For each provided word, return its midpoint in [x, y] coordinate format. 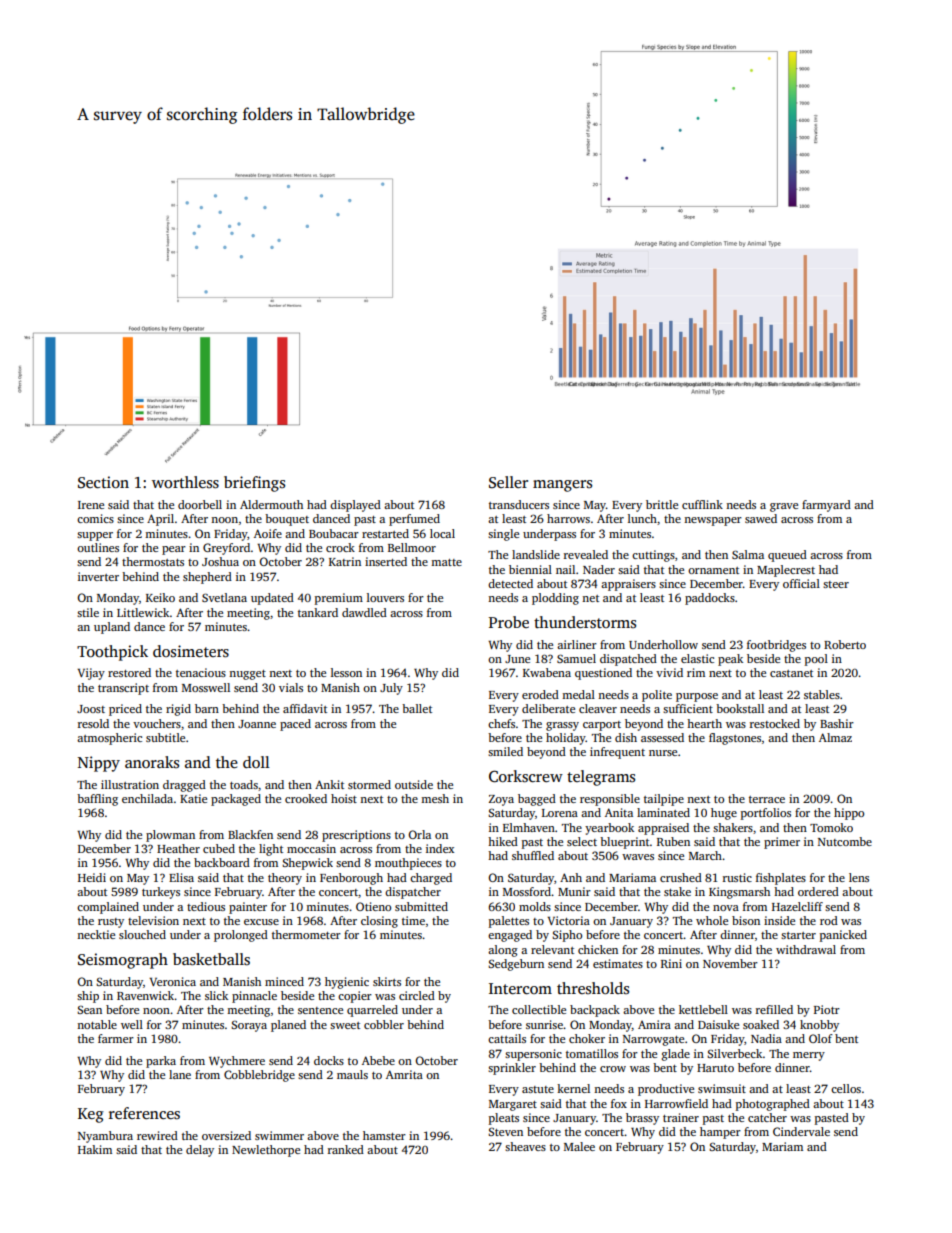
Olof [821, 1038]
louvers [385, 597]
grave [784, 507]
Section [103, 482]
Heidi [92, 877]
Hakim [95, 1149]
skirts [387, 981]
